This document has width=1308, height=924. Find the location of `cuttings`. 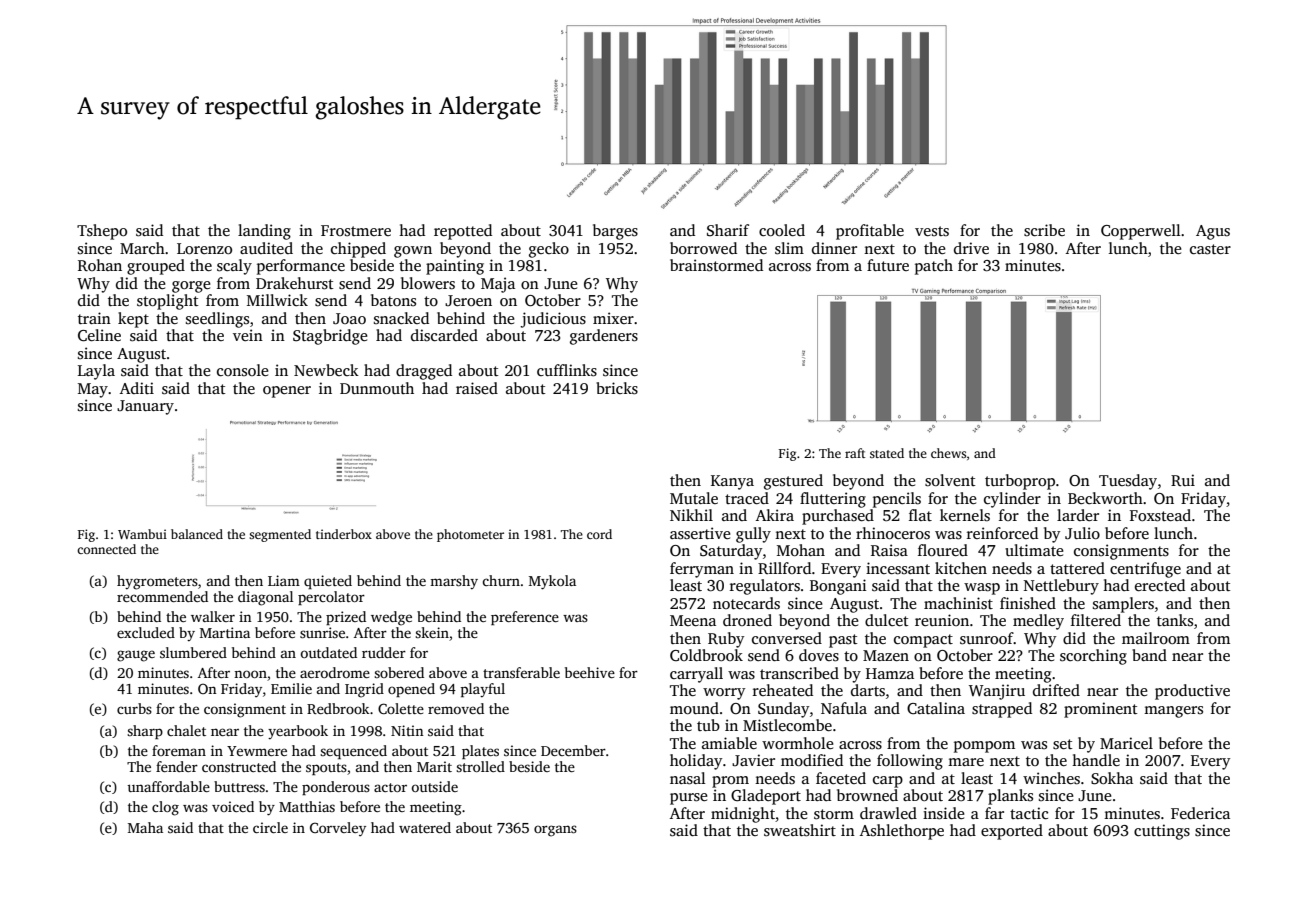

cuttings is located at coordinates (1162, 832).
